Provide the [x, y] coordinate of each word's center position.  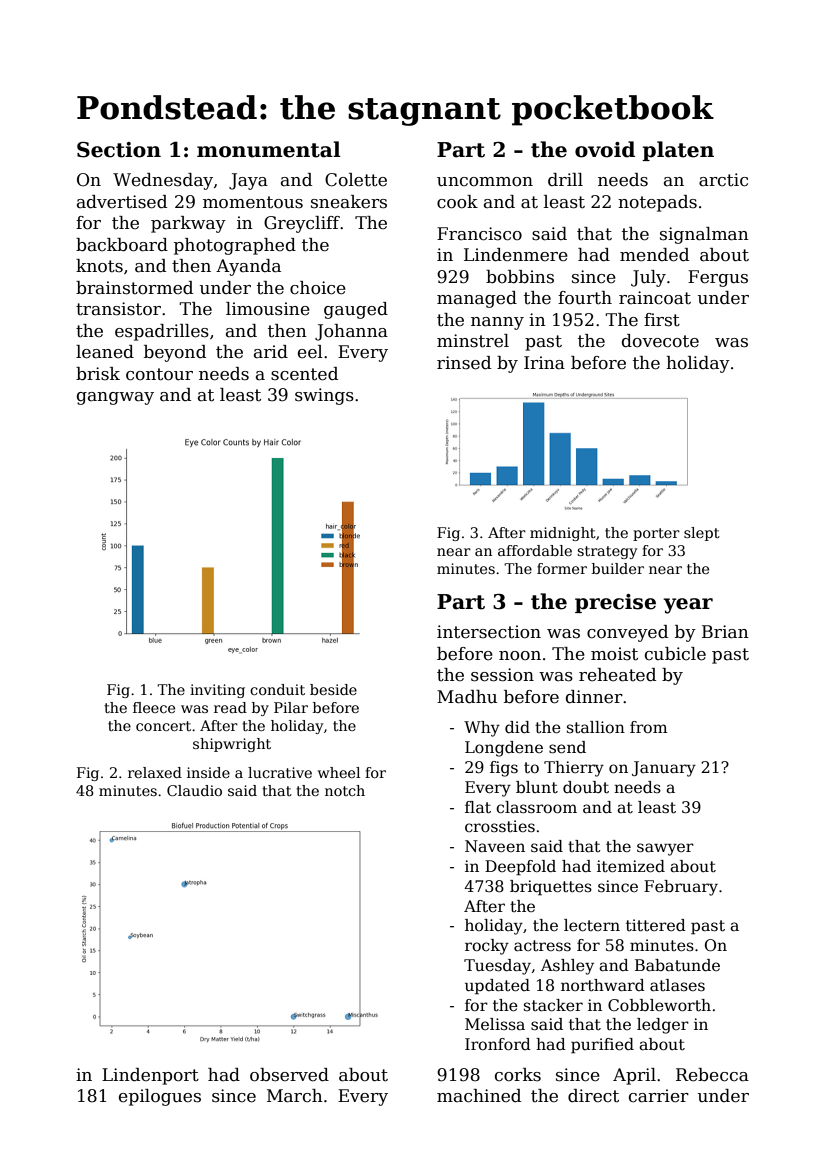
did [517, 727]
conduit [277, 689]
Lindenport [150, 1076]
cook [457, 202]
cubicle [675, 654]
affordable [535, 550]
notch [345, 790]
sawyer [665, 849]
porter [656, 534]
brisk [98, 374]
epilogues [160, 1097]
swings [324, 396]
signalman [704, 235]
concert [163, 726]
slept [702, 534]
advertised [122, 202]
